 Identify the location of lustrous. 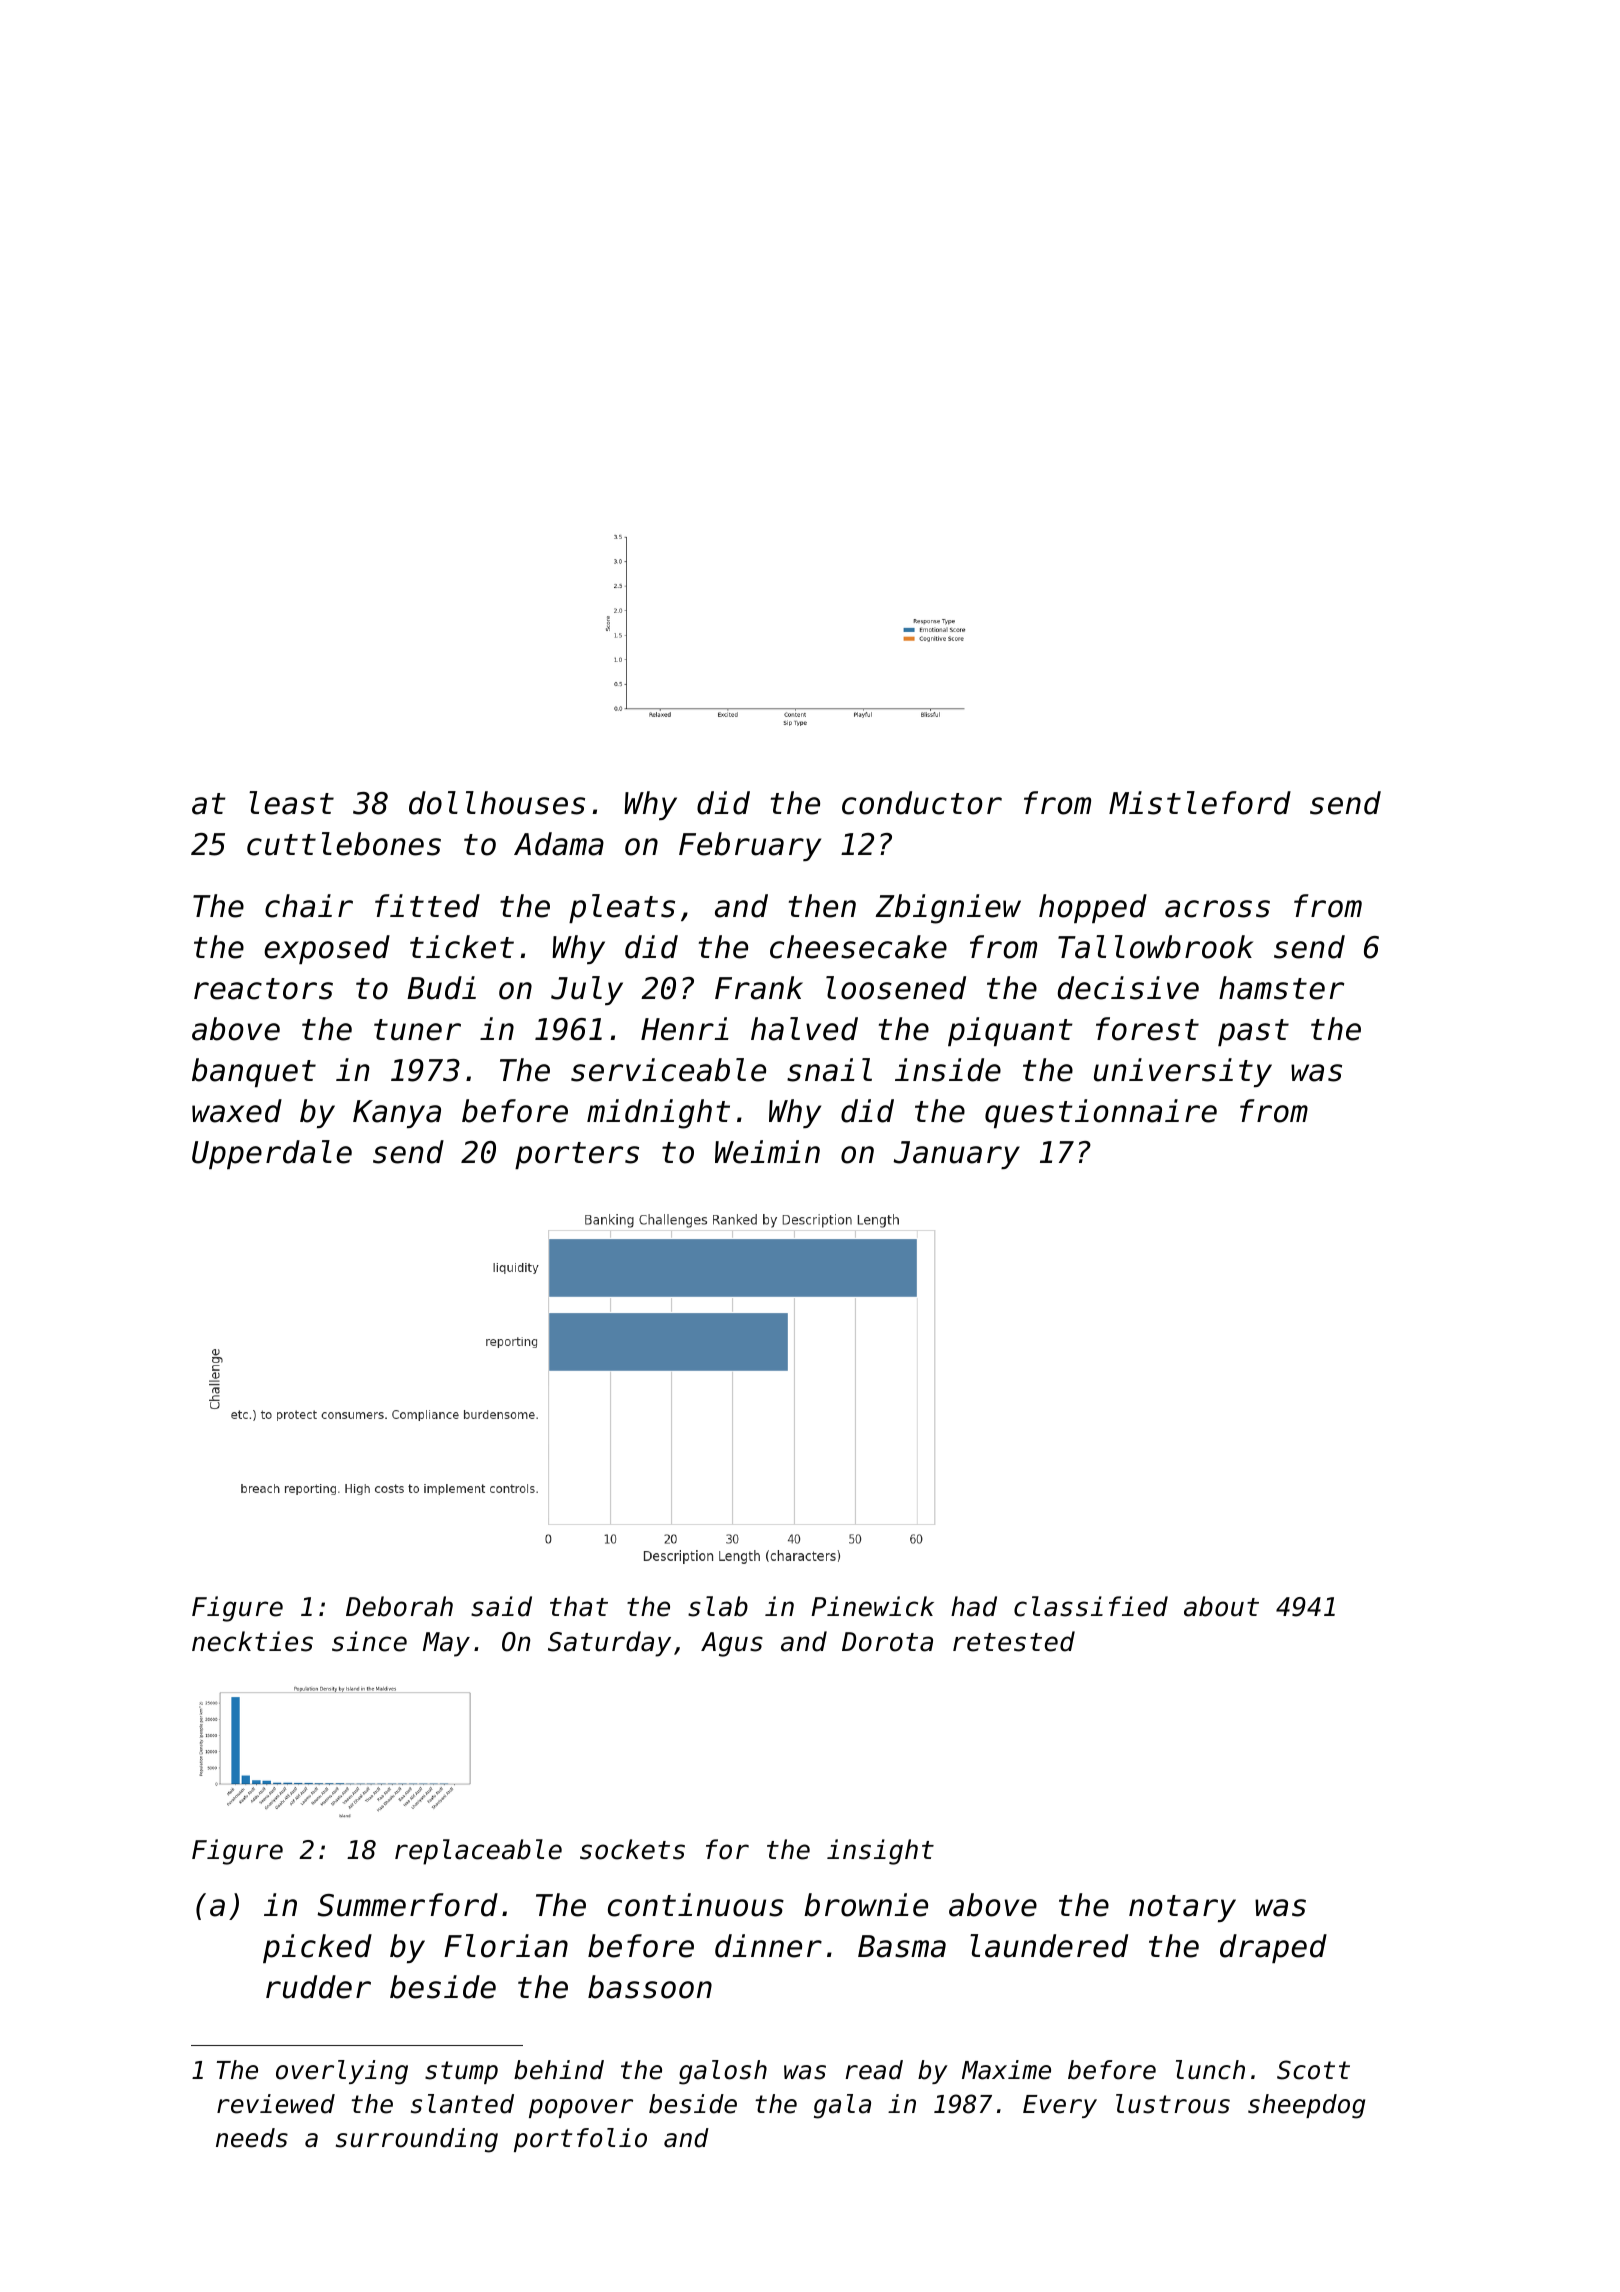
(1173, 2104).
